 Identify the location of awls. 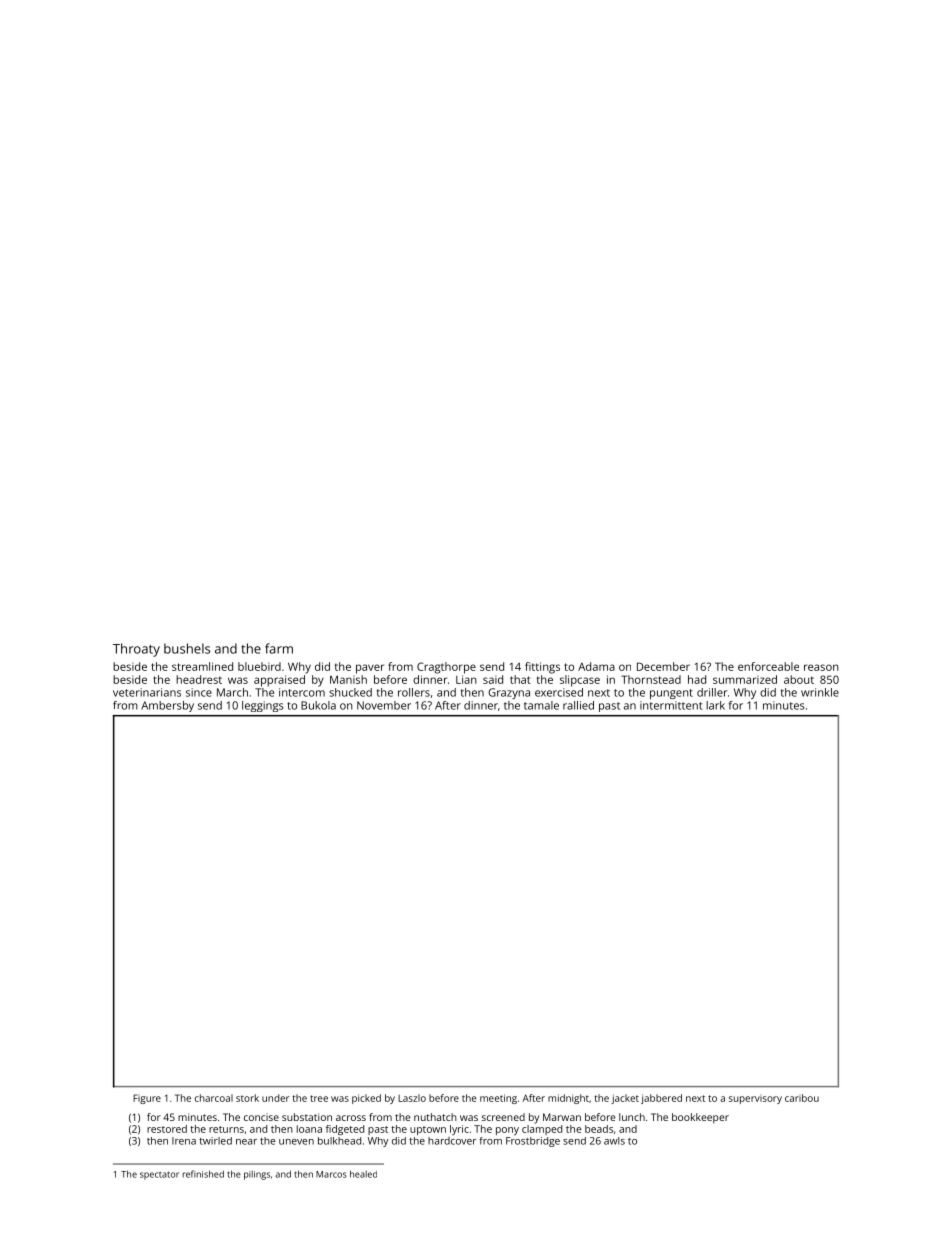
(614, 1141).
